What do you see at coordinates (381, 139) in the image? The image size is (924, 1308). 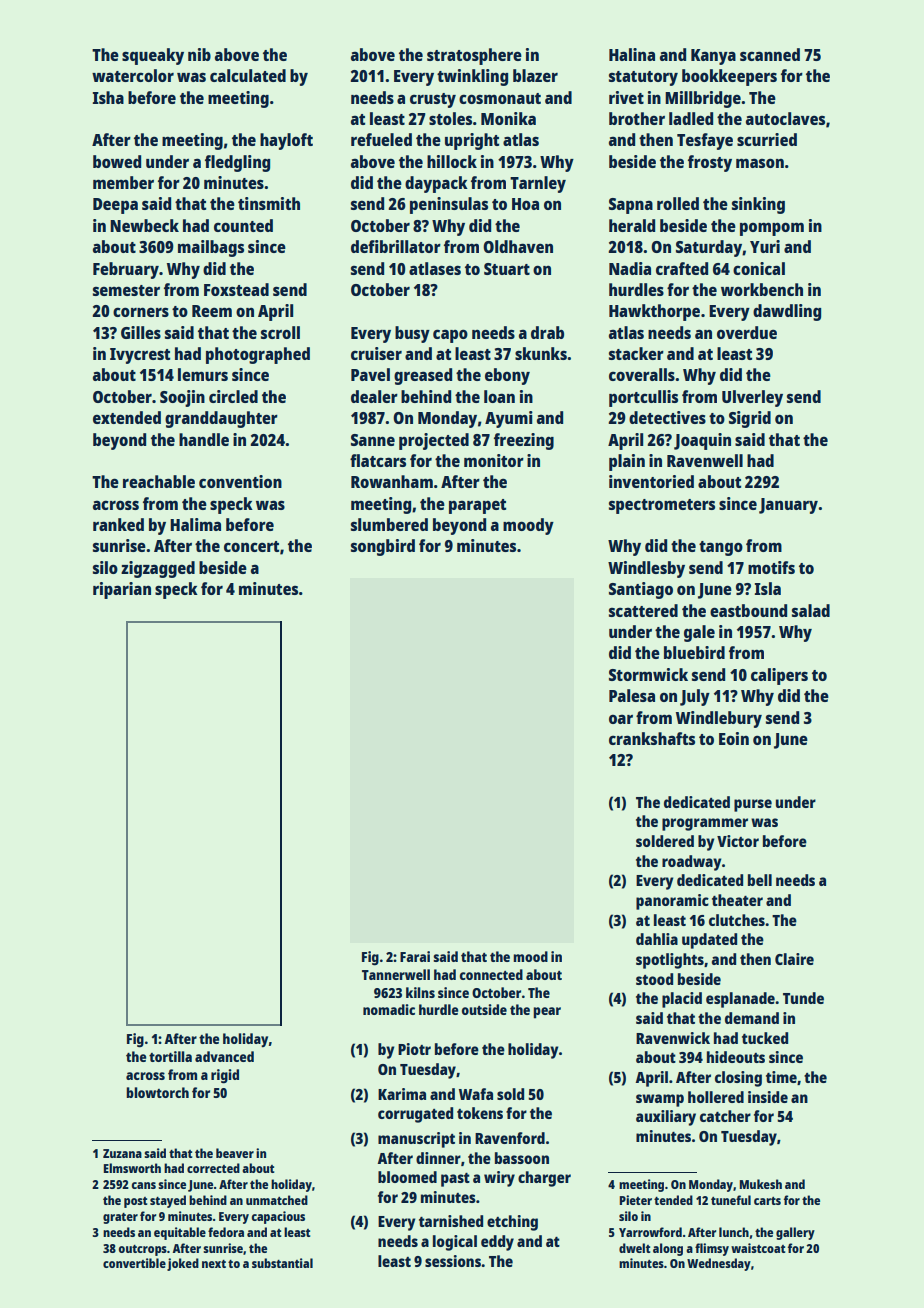 I see `refueled` at bounding box center [381, 139].
